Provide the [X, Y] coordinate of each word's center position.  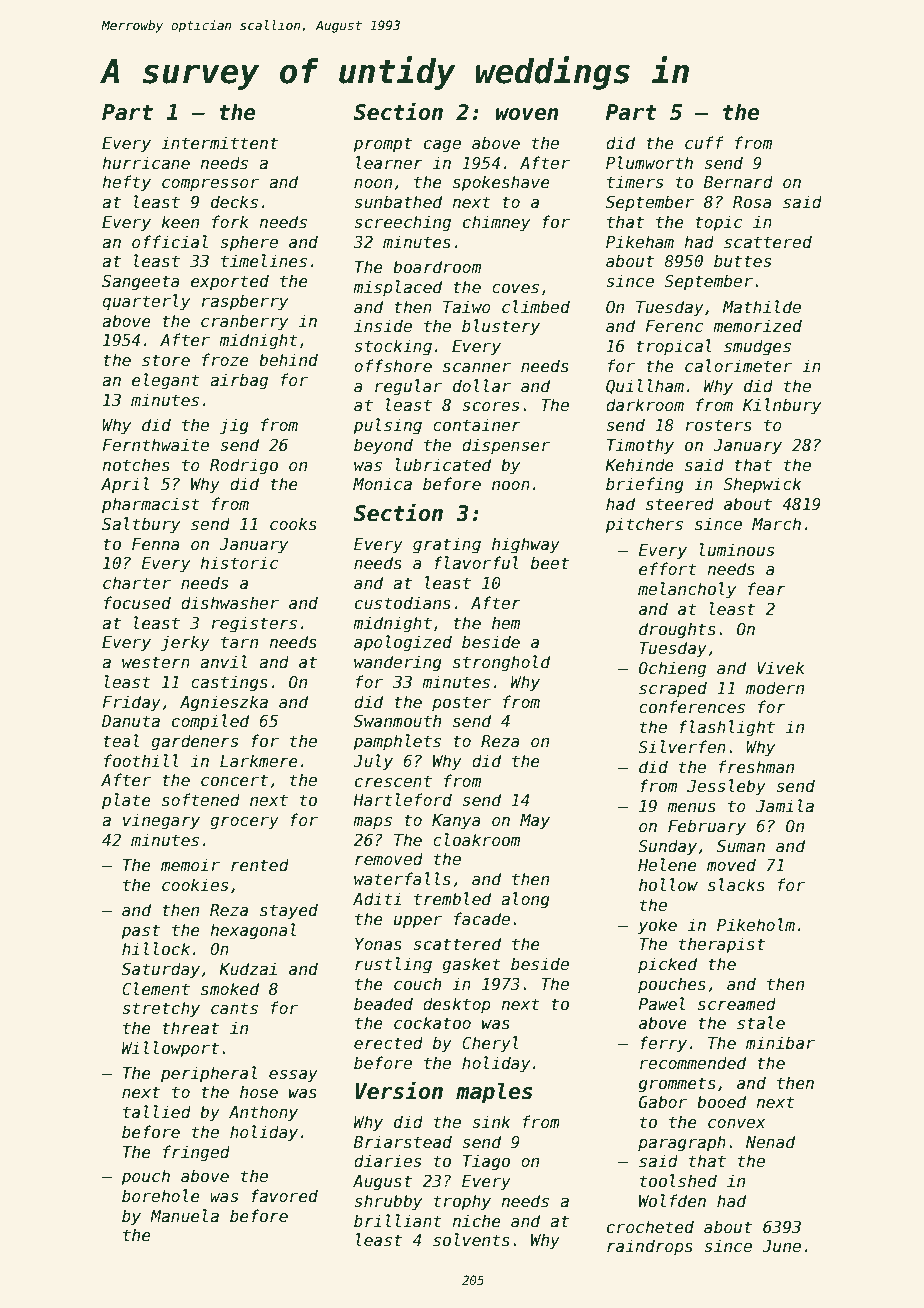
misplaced [397, 288]
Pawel [661, 1003]
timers [635, 182]
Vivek [781, 668]
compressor [210, 185]
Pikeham [640, 242]
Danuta [131, 721]
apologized [403, 643]
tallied [157, 1111]
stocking [393, 347]
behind [288, 360]
